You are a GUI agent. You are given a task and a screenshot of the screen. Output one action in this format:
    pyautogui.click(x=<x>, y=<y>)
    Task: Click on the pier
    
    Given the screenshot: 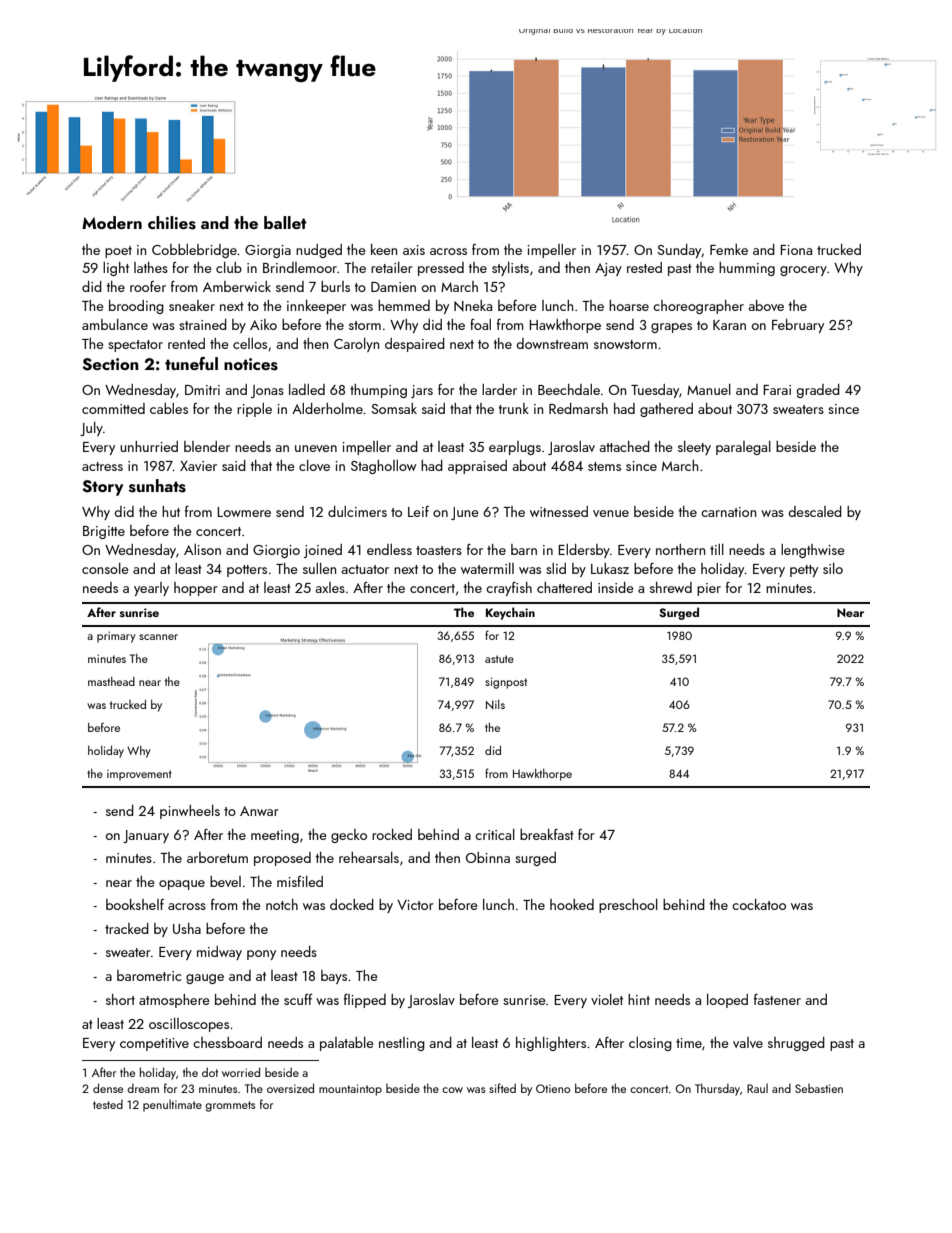 What is the action you would take?
    pyautogui.click(x=709, y=589)
